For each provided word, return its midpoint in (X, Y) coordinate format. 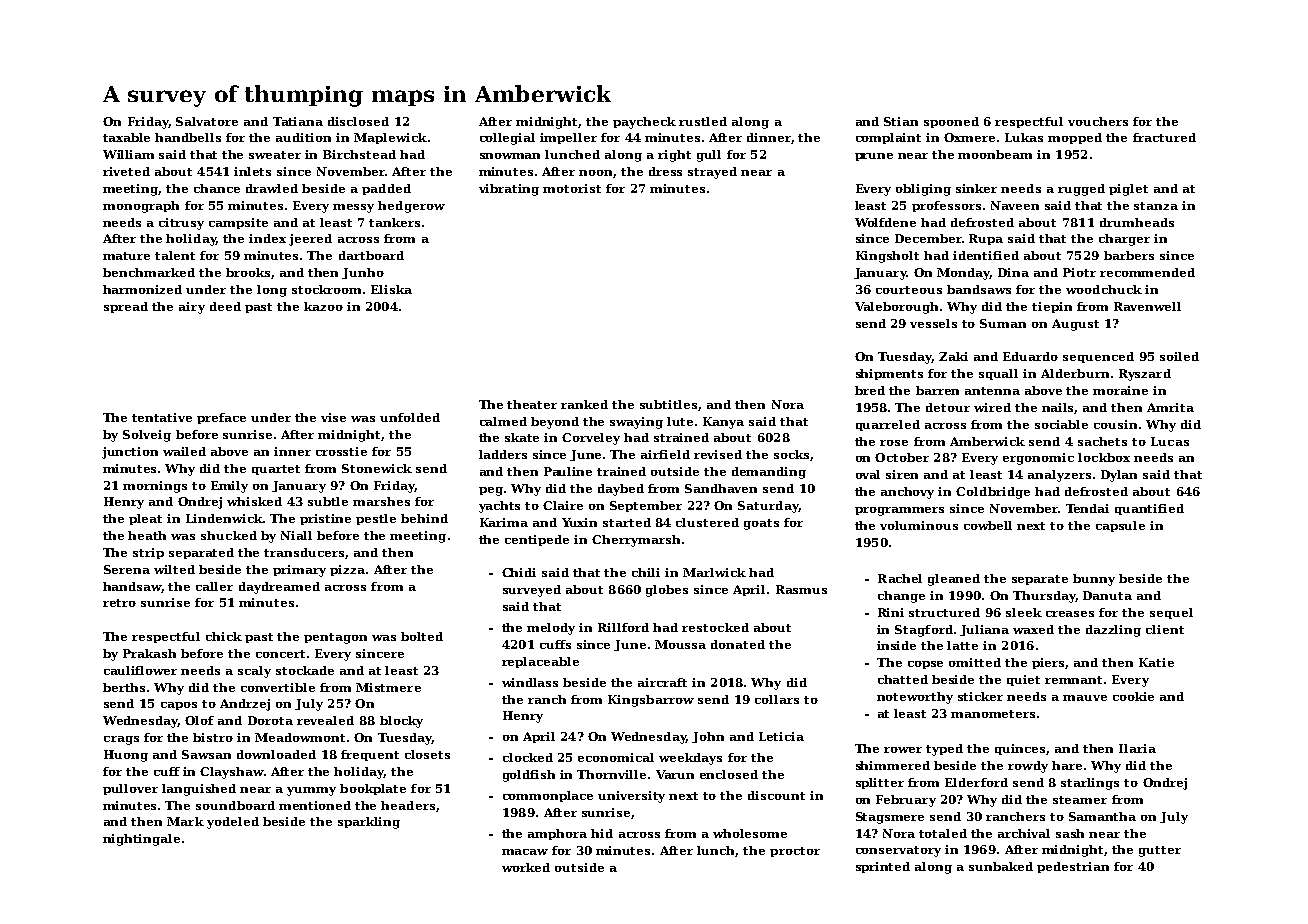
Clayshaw (232, 773)
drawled (272, 188)
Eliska (391, 289)
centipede (537, 540)
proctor (795, 852)
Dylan (1119, 476)
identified (986, 255)
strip (148, 553)
